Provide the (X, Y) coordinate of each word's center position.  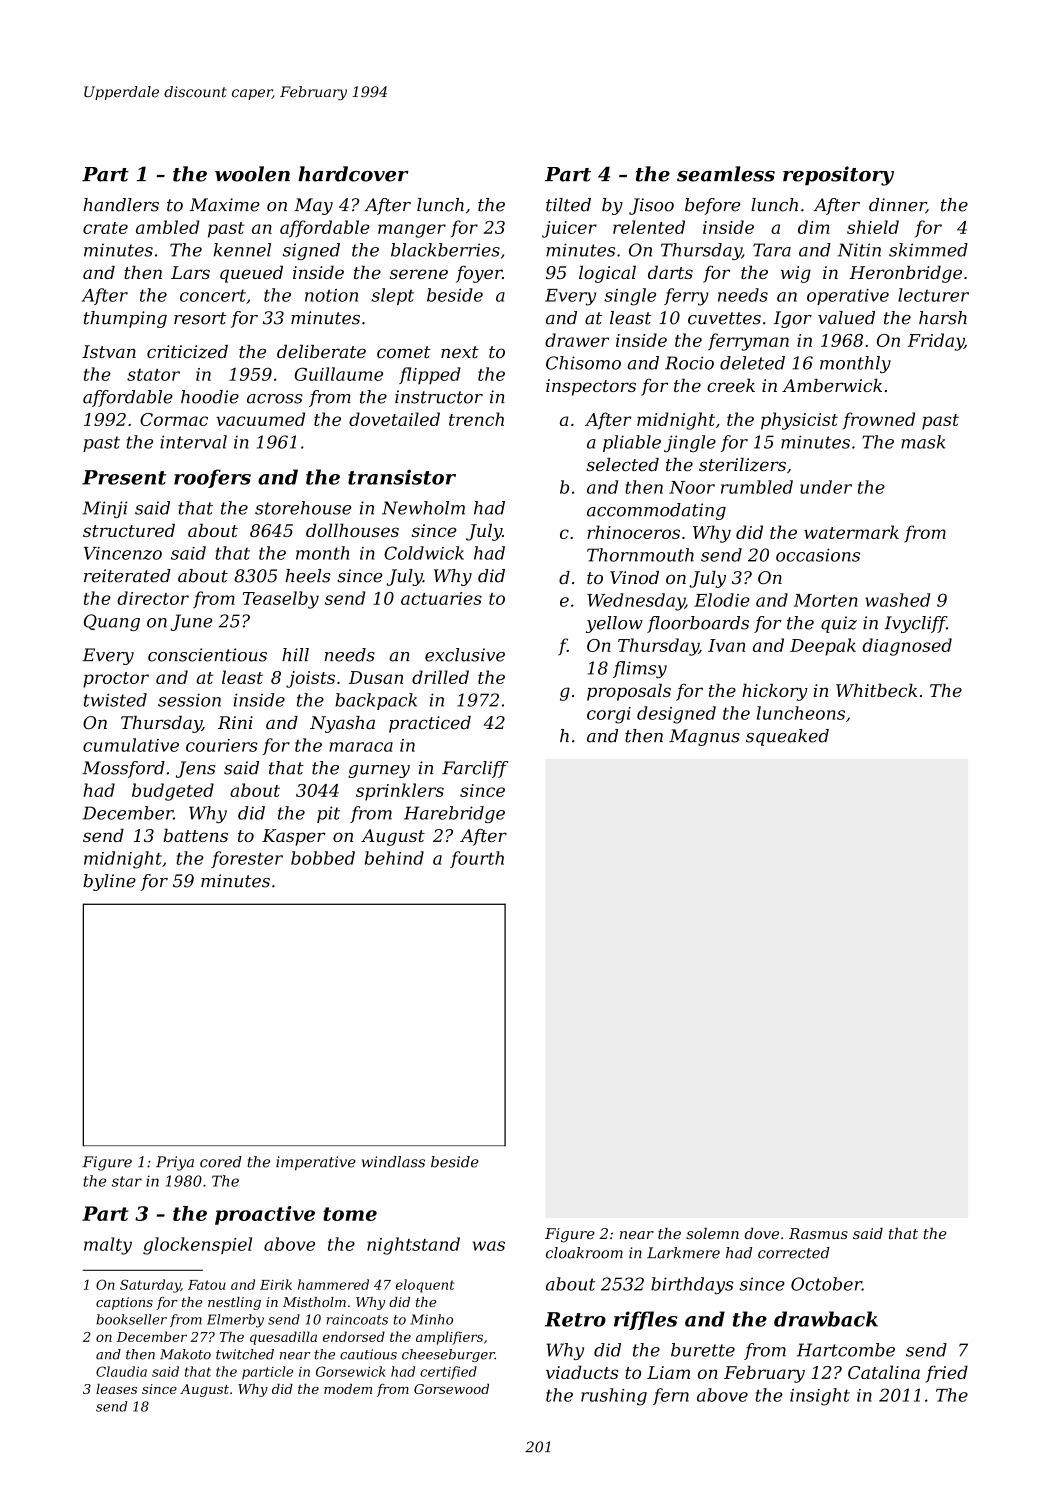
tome (350, 1214)
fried (947, 1374)
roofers (212, 478)
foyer (479, 274)
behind (394, 858)
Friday (936, 342)
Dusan (376, 677)
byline (109, 882)
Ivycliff (915, 624)
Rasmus (818, 1233)
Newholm (423, 508)
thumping (125, 319)
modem (348, 1389)
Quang (112, 622)
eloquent (425, 1286)
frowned (879, 421)
